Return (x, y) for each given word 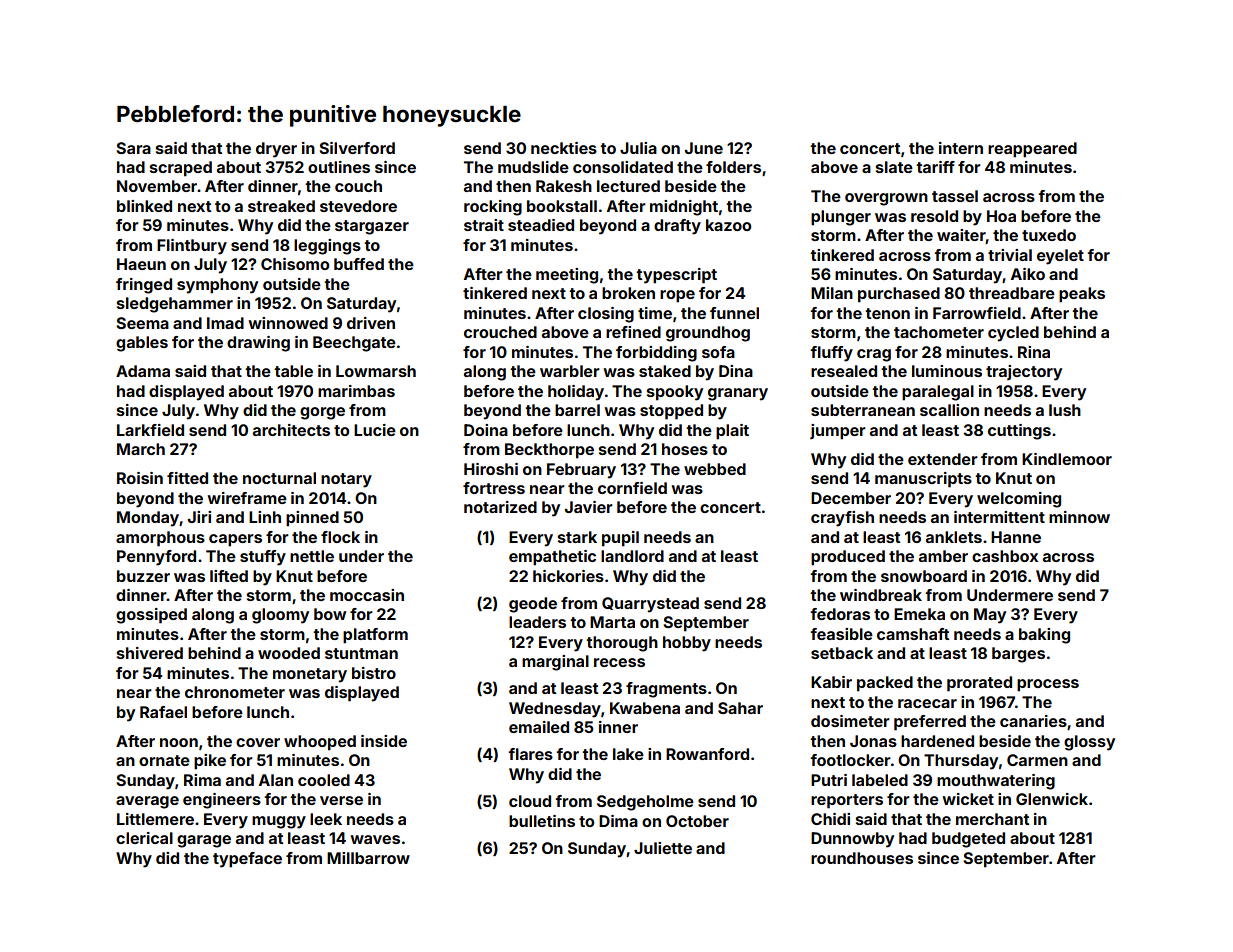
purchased (899, 295)
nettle (312, 556)
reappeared (1032, 150)
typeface (247, 860)
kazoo (728, 225)
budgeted (968, 840)
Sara (133, 148)
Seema (142, 323)
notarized (500, 507)
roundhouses (862, 858)
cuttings (1019, 432)
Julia (638, 148)
